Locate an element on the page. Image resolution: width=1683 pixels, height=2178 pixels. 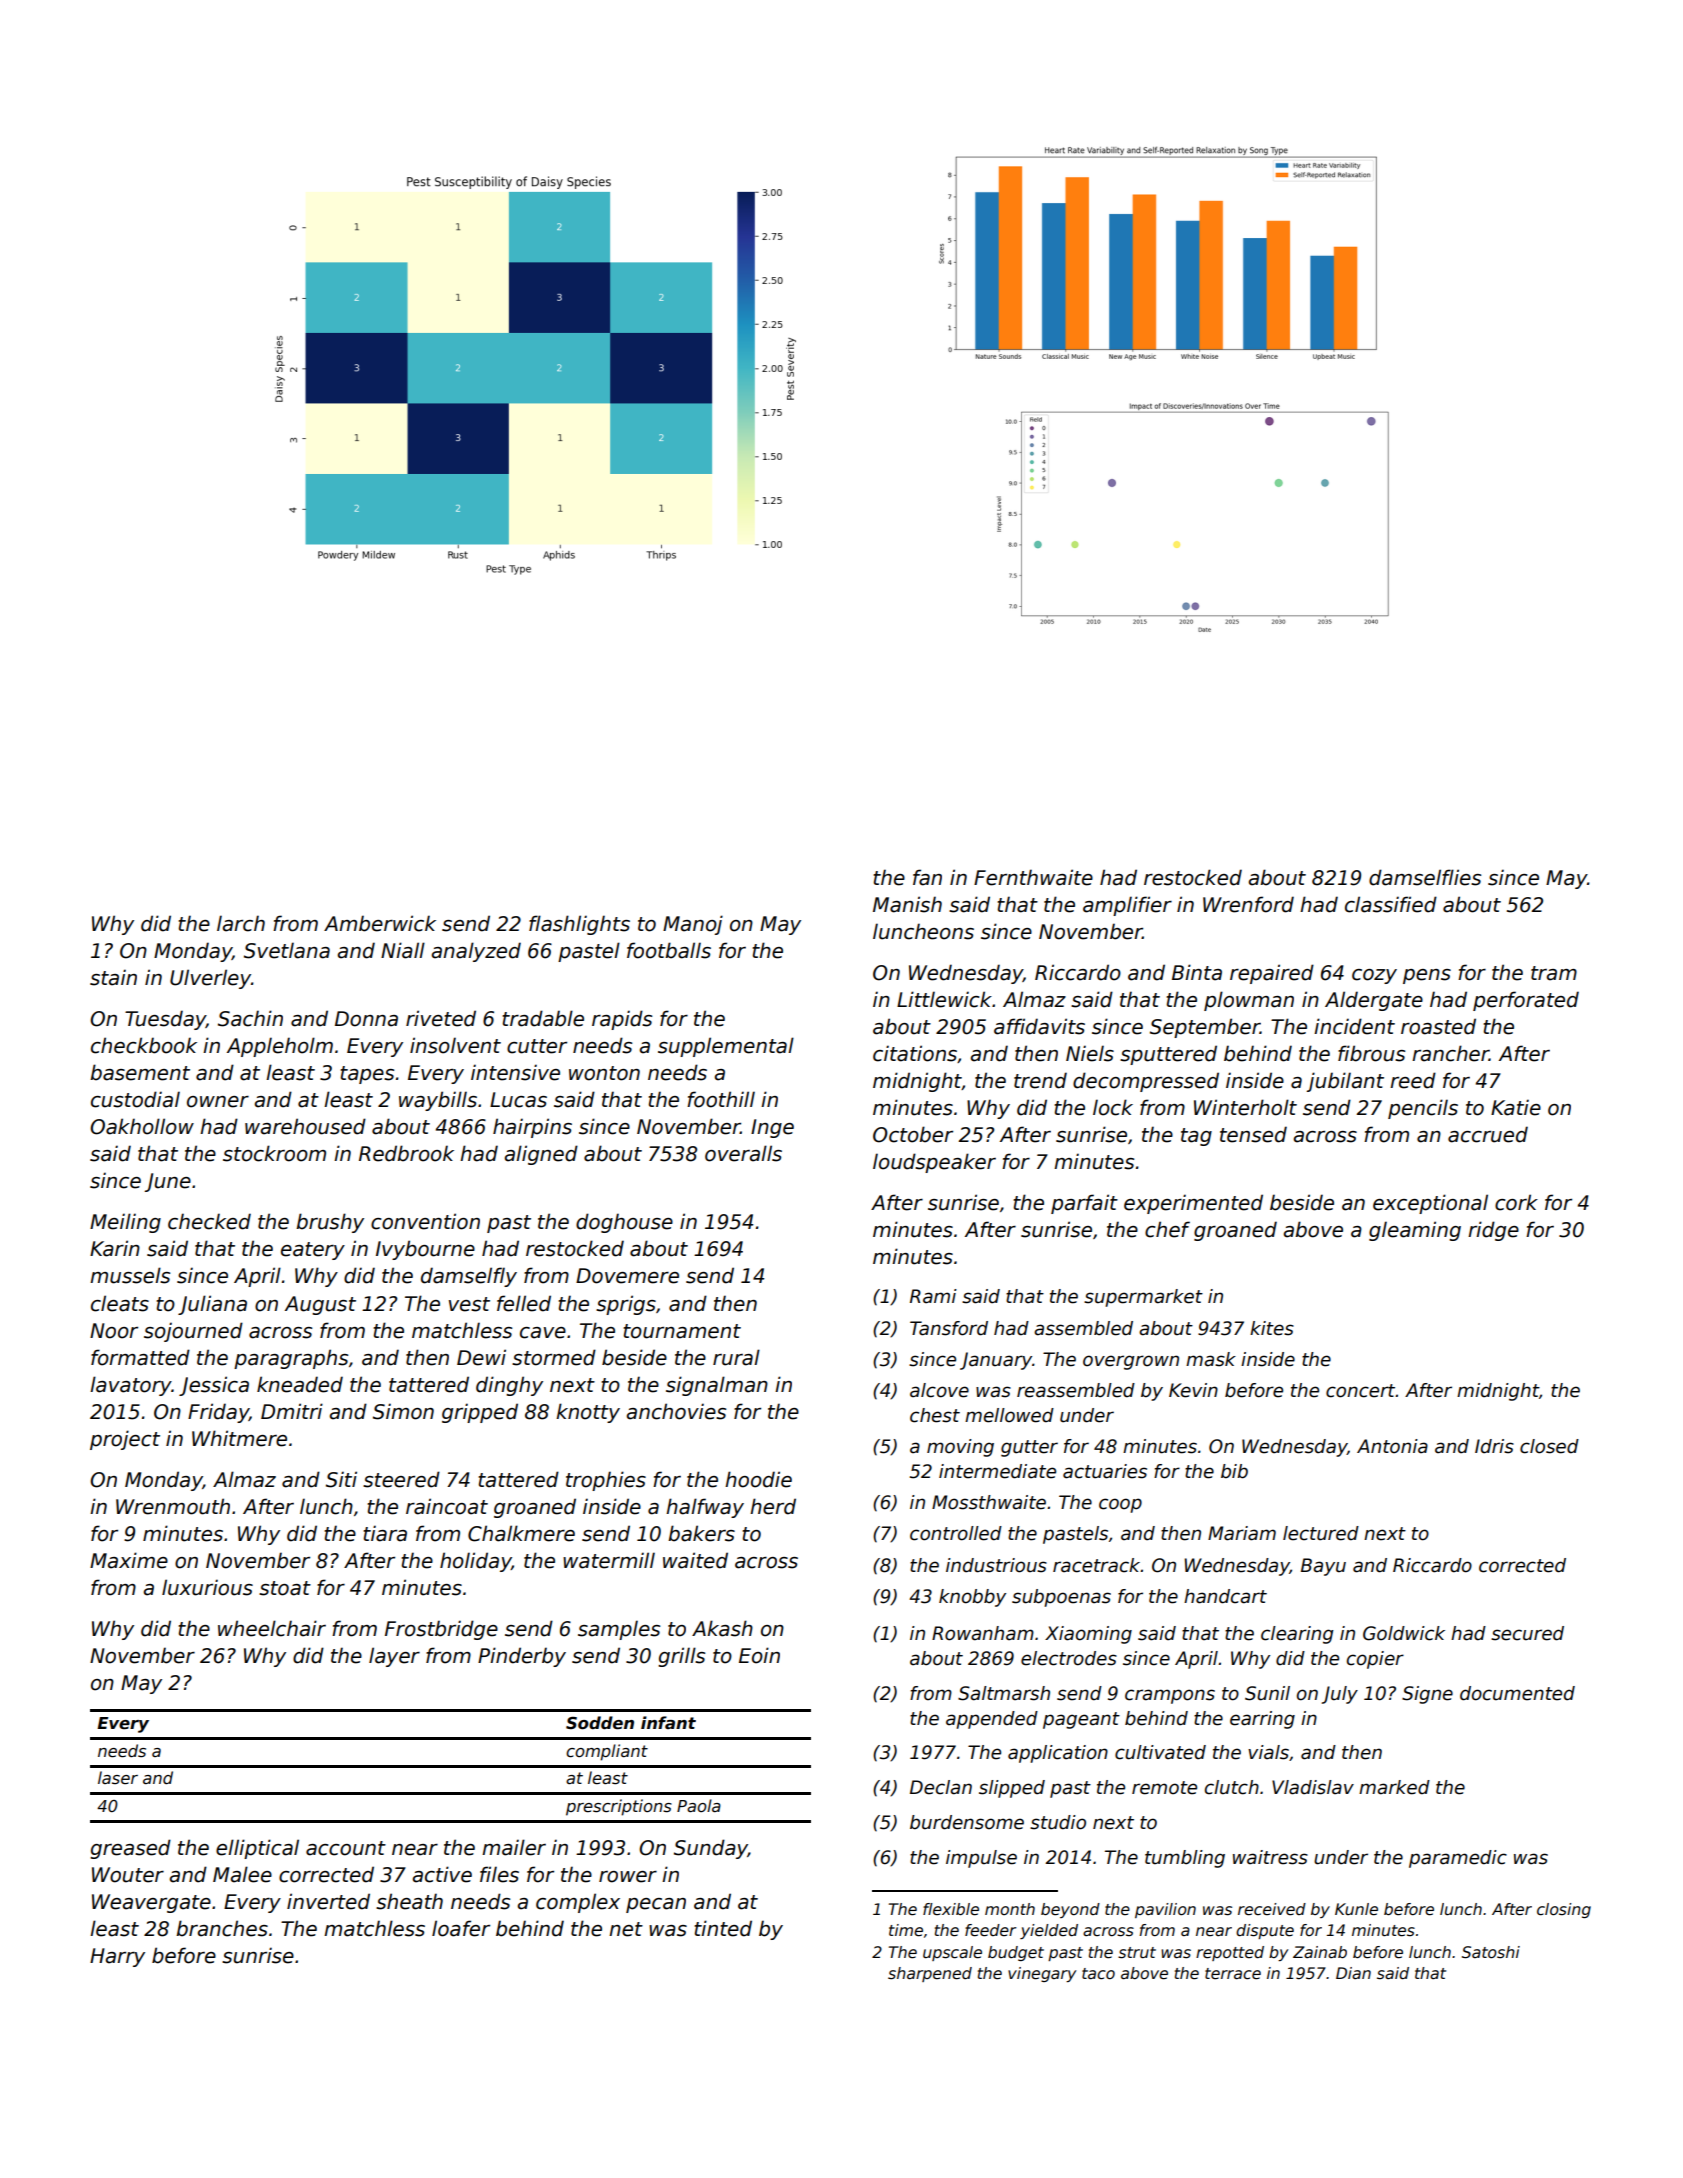
sharpened is located at coordinates (930, 1974).
